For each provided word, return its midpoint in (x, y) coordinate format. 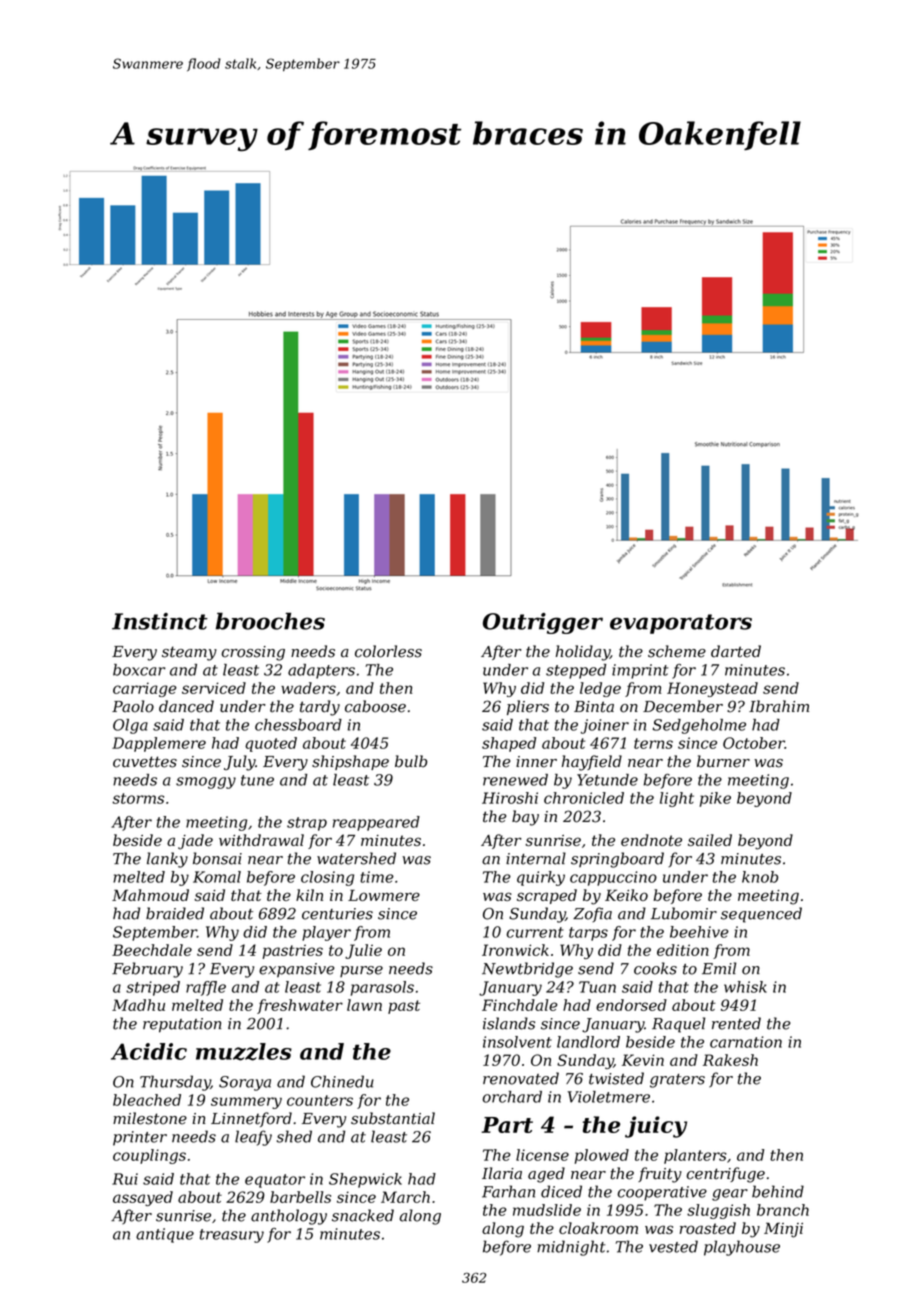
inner (536, 762)
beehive (699, 932)
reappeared (376, 823)
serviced (214, 688)
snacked (363, 1215)
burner (723, 761)
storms (138, 798)
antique (165, 1235)
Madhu (138, 1005)
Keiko (626, 895)
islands (509, 1023)
